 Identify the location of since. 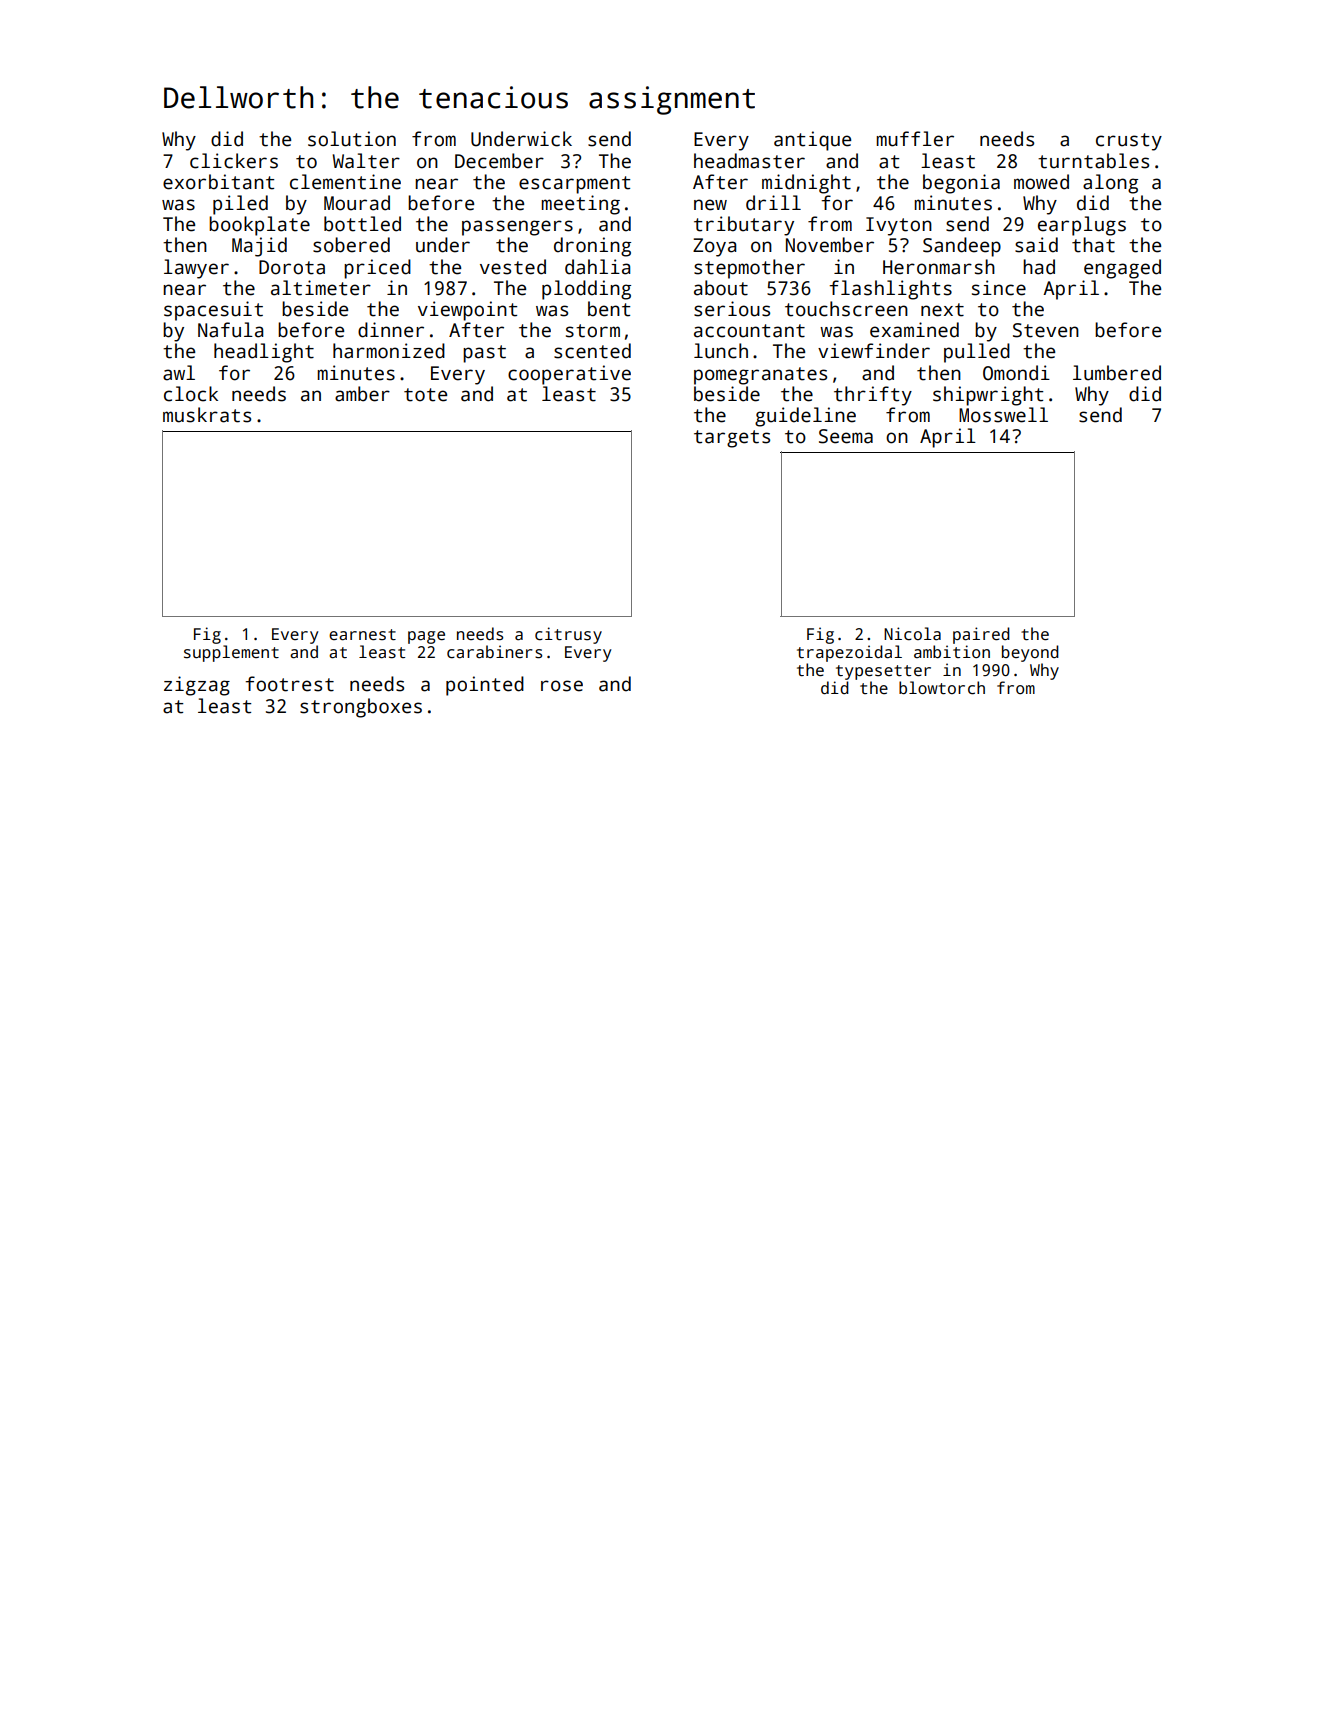
(999, 288).
